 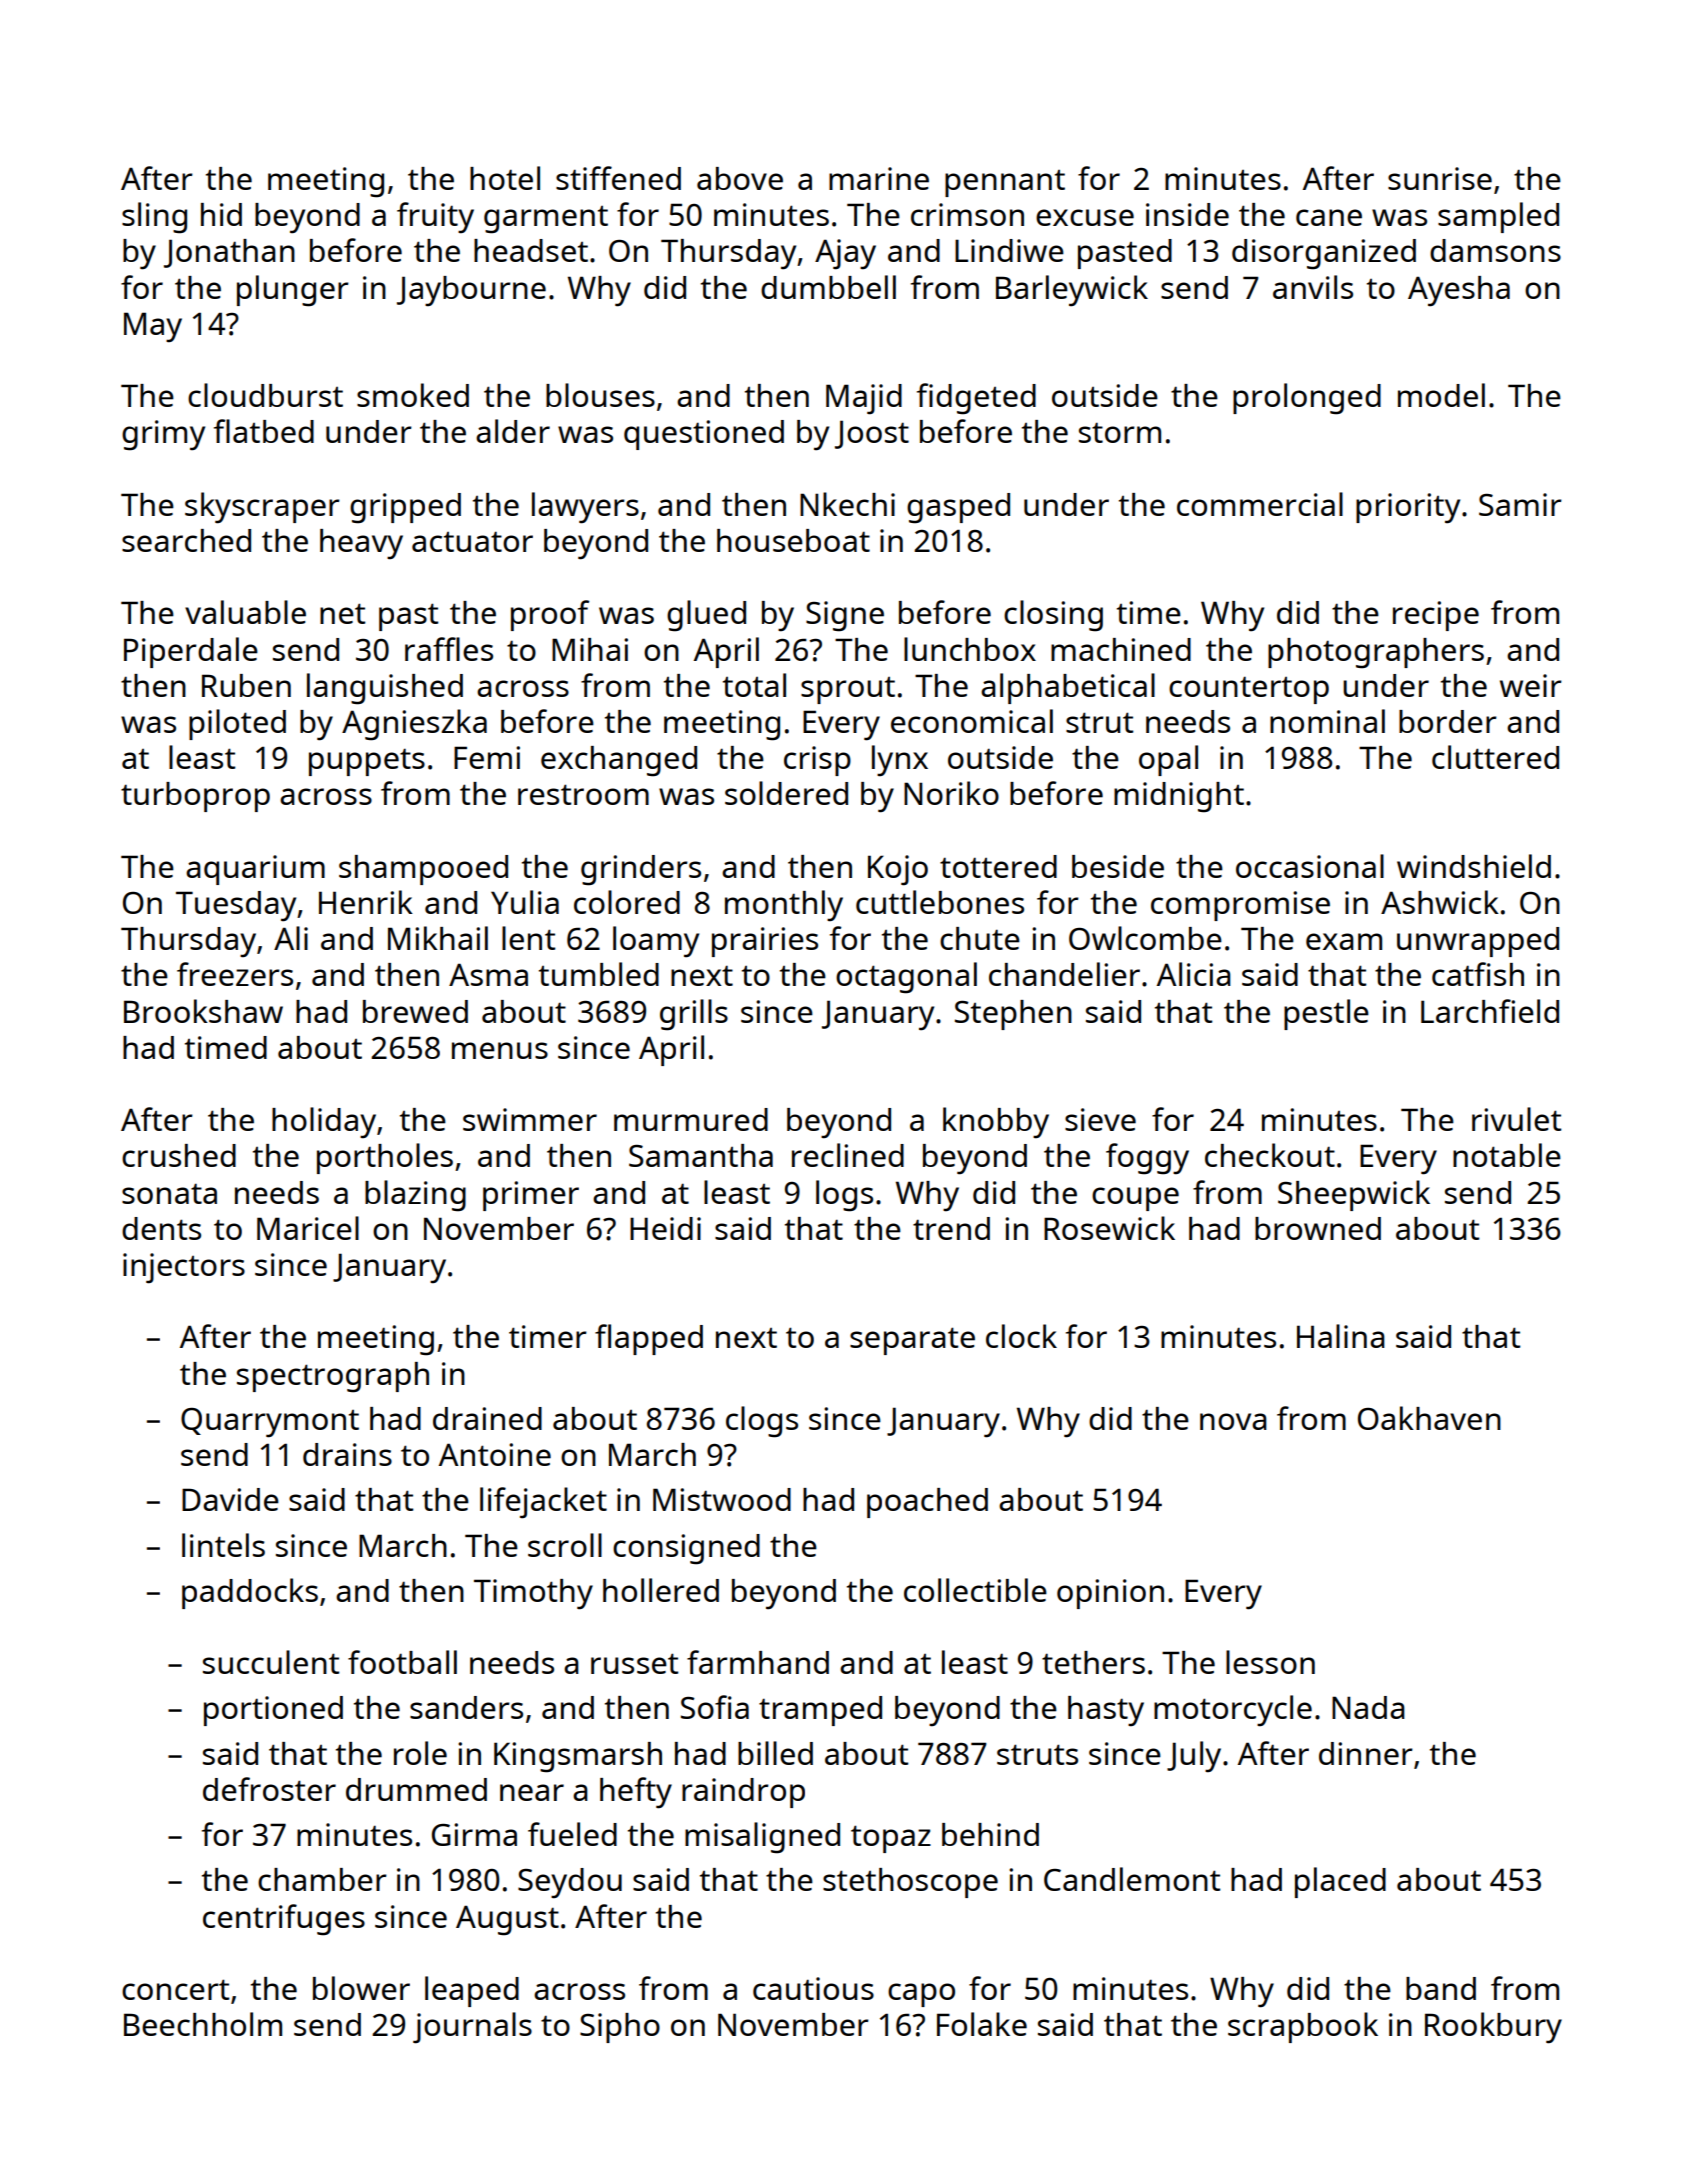 I want to click on holiday, so click(x=324, y=1123).
